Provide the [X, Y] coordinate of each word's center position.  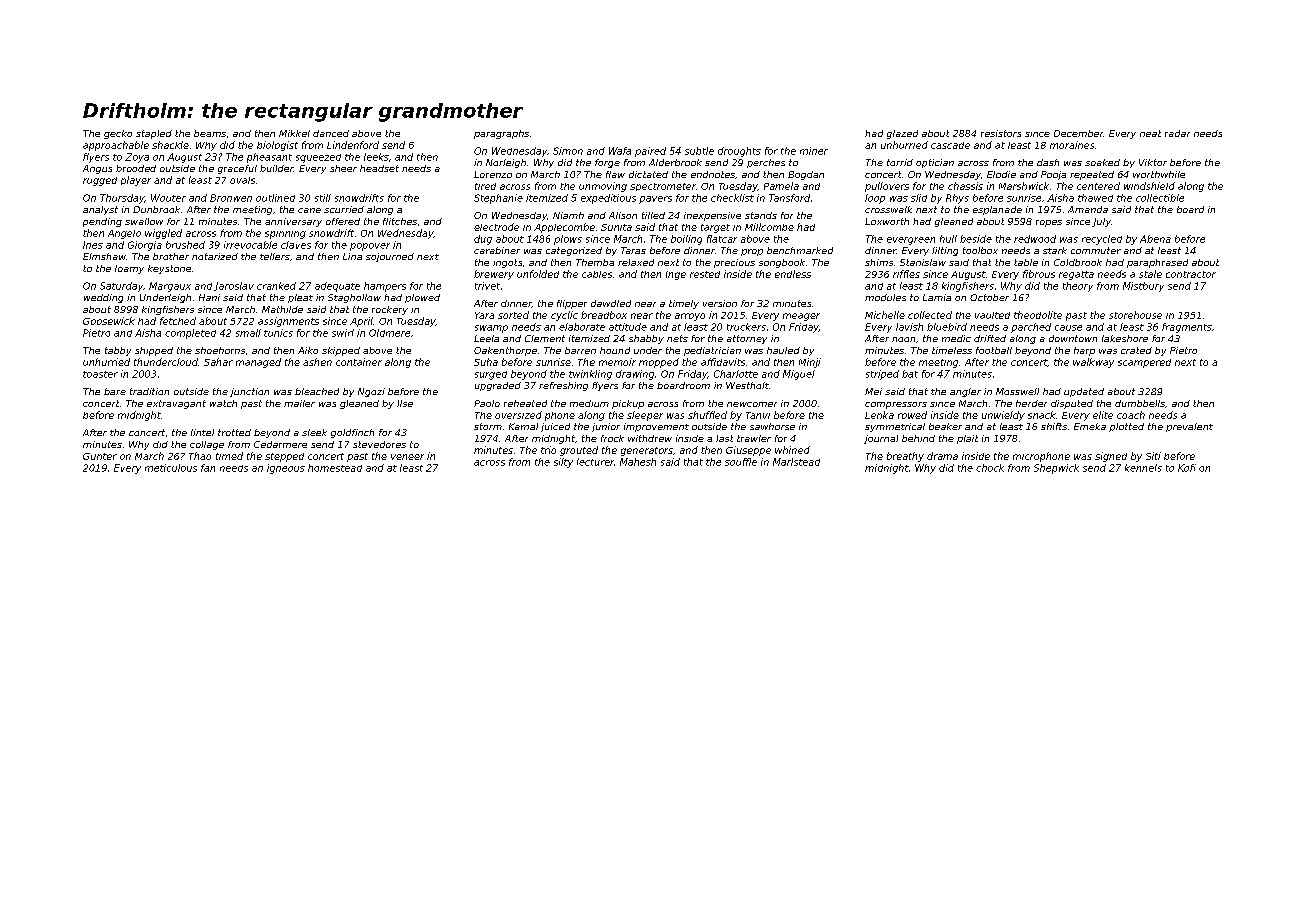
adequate [337, 287]
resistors [1001, 133]
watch [223, 403]
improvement [656, 427]
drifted [990, 338]
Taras [633, 250]
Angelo [124, 234]
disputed [1072, 404]
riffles [906, 274]
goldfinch [352, 433]
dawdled [611, 303]
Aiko [308, 350]
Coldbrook [1078, 262]
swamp [491, 329]
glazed [902, 134]
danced [331, 133]
